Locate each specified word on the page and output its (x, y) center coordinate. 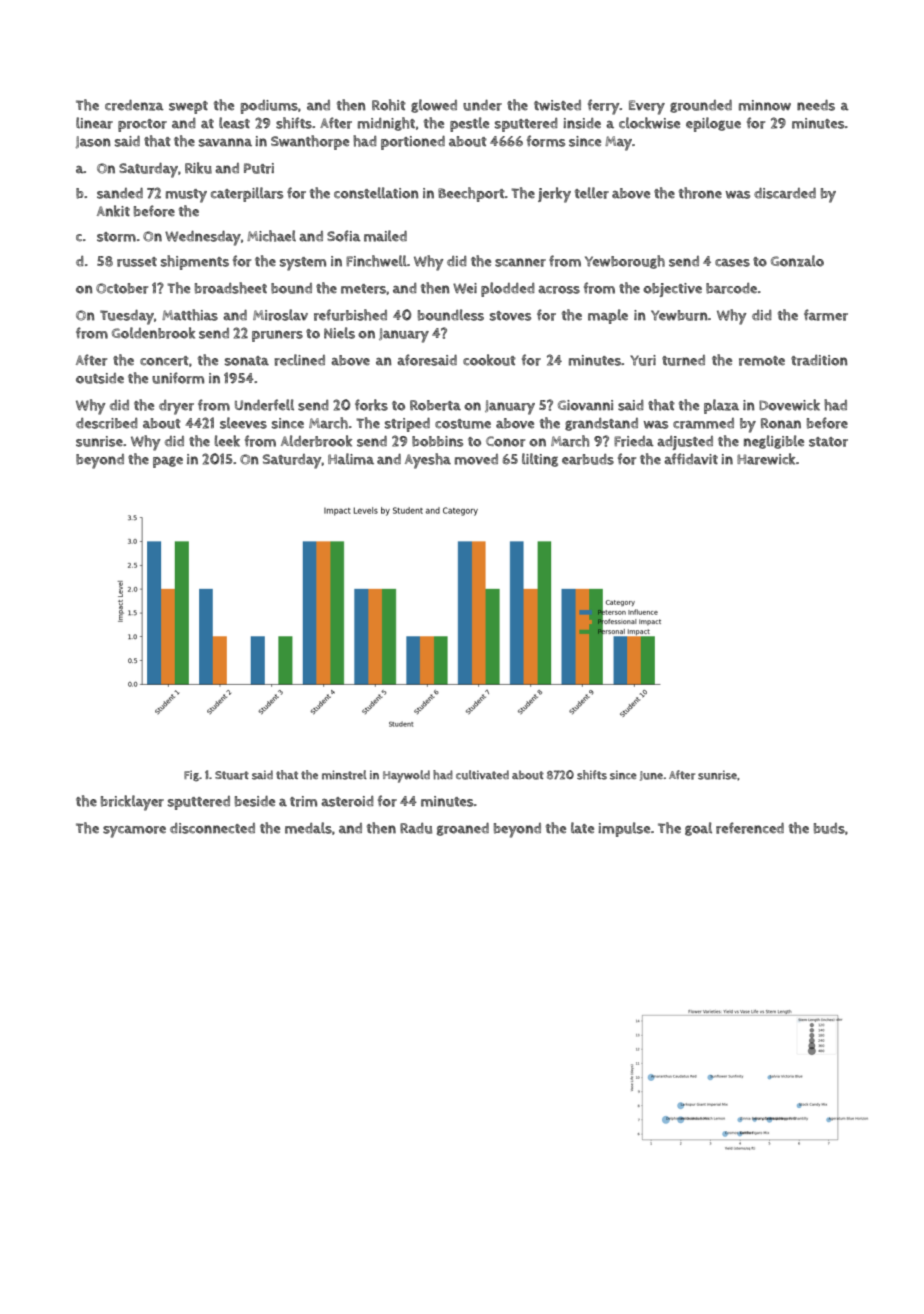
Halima (351, 459)
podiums (269, 107)
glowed (434, 106)
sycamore (134, 832)
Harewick (766, 459)
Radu (416, 828)
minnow (765, 105)
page (168, 462)
